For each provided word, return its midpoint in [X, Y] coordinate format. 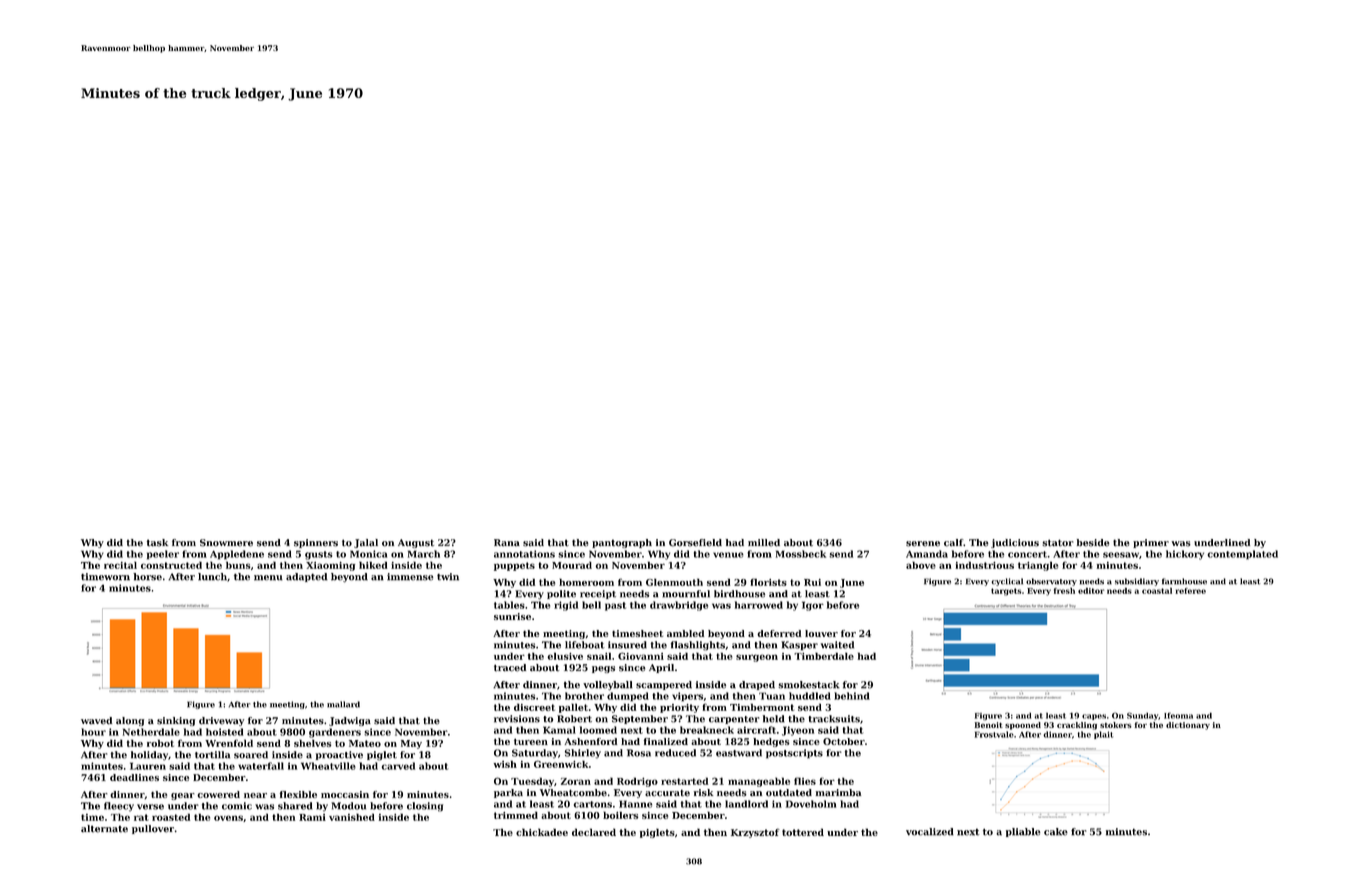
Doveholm [811, 804]
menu [268, 578]
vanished [352, 817]
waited [837, 645]
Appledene [237, 555]
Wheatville [328, 766]
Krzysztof [755, 833]
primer [1151, 543]
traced [510, 668]
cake [1056, 832]
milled [764, 543]
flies [805, 781]
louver [821, 633]
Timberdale [824, 656]
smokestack [809, 685]
